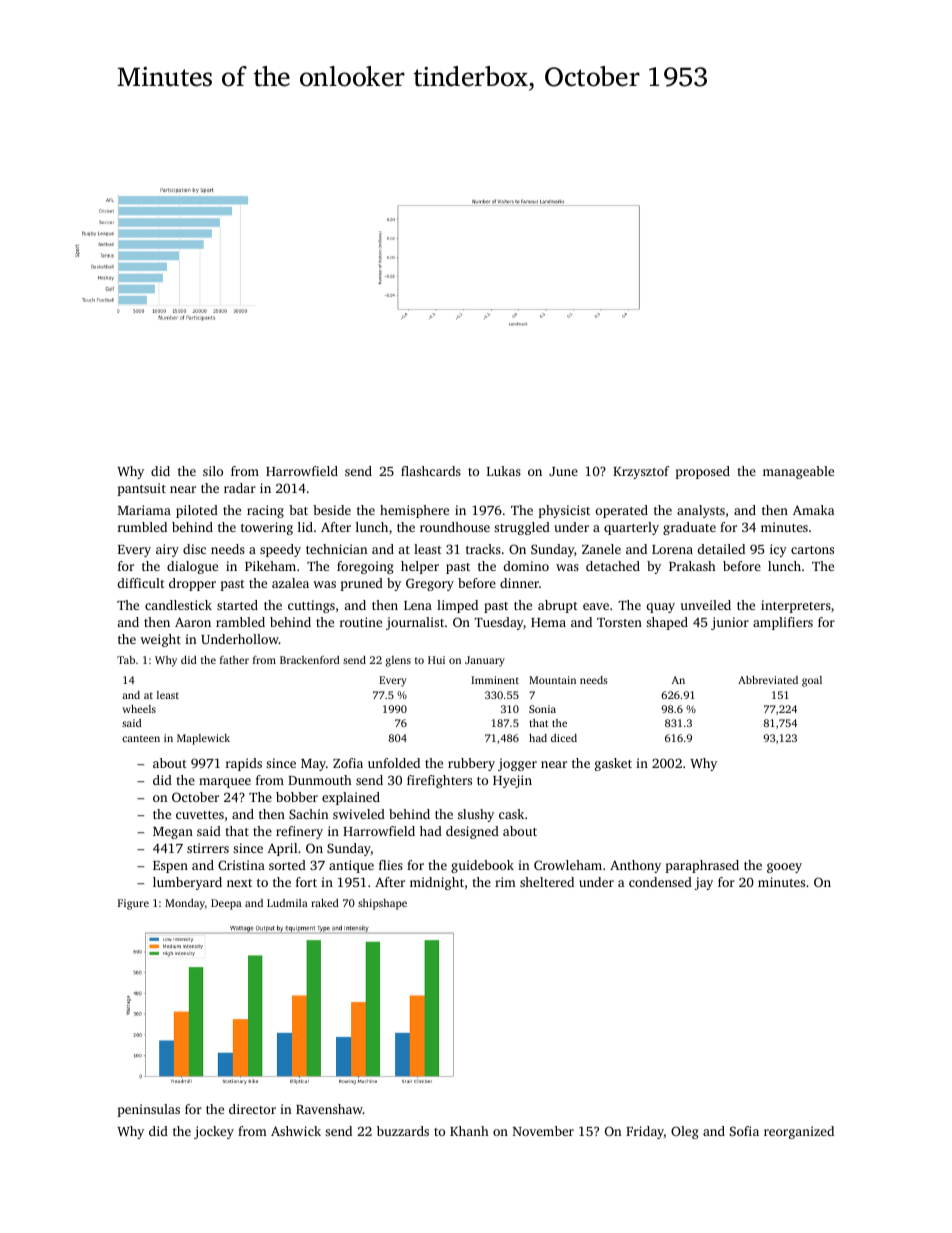  I want to click on canteen, so click(141, 738).
